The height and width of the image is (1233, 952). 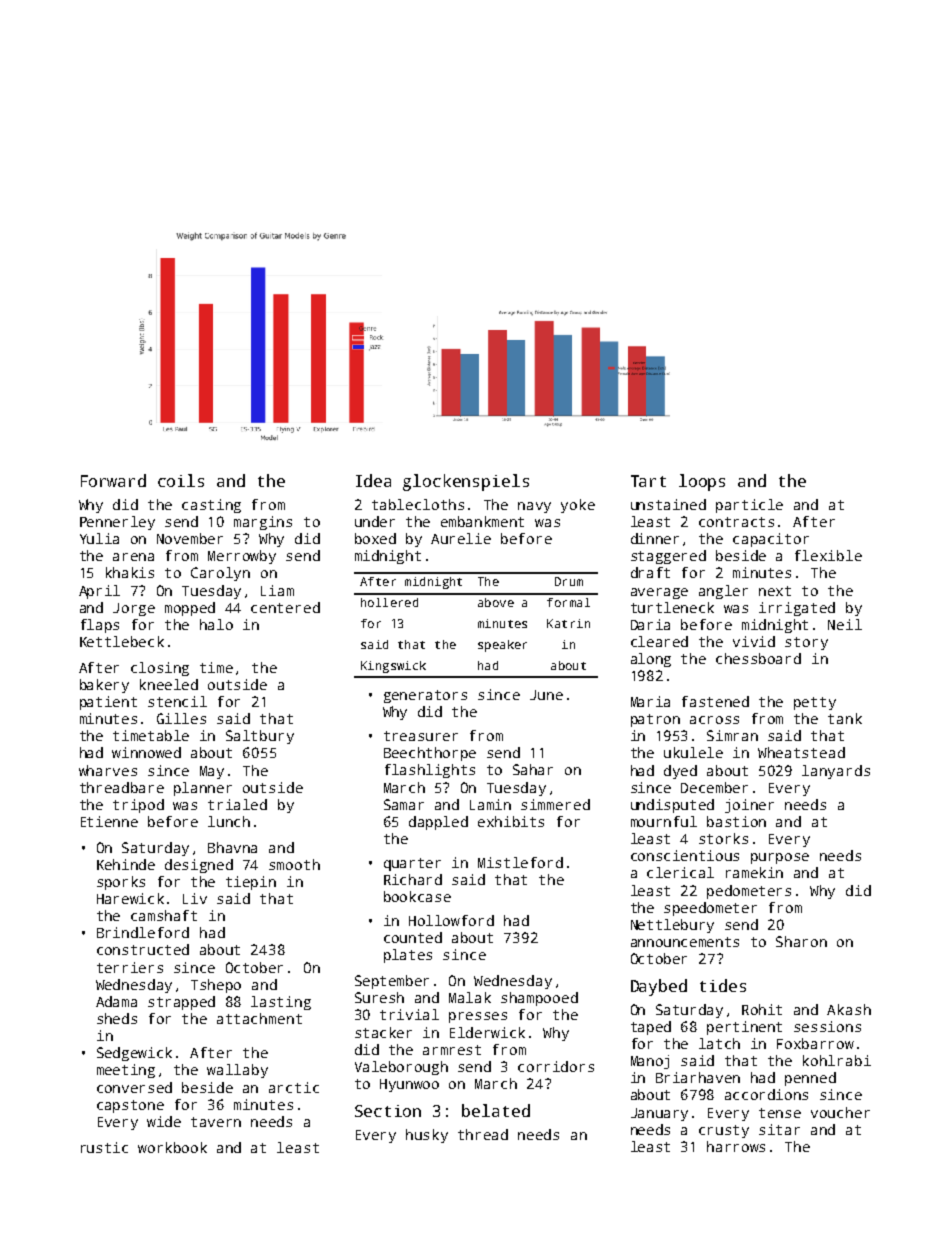 I want to click on yoke, so click(x=578, y=506).
